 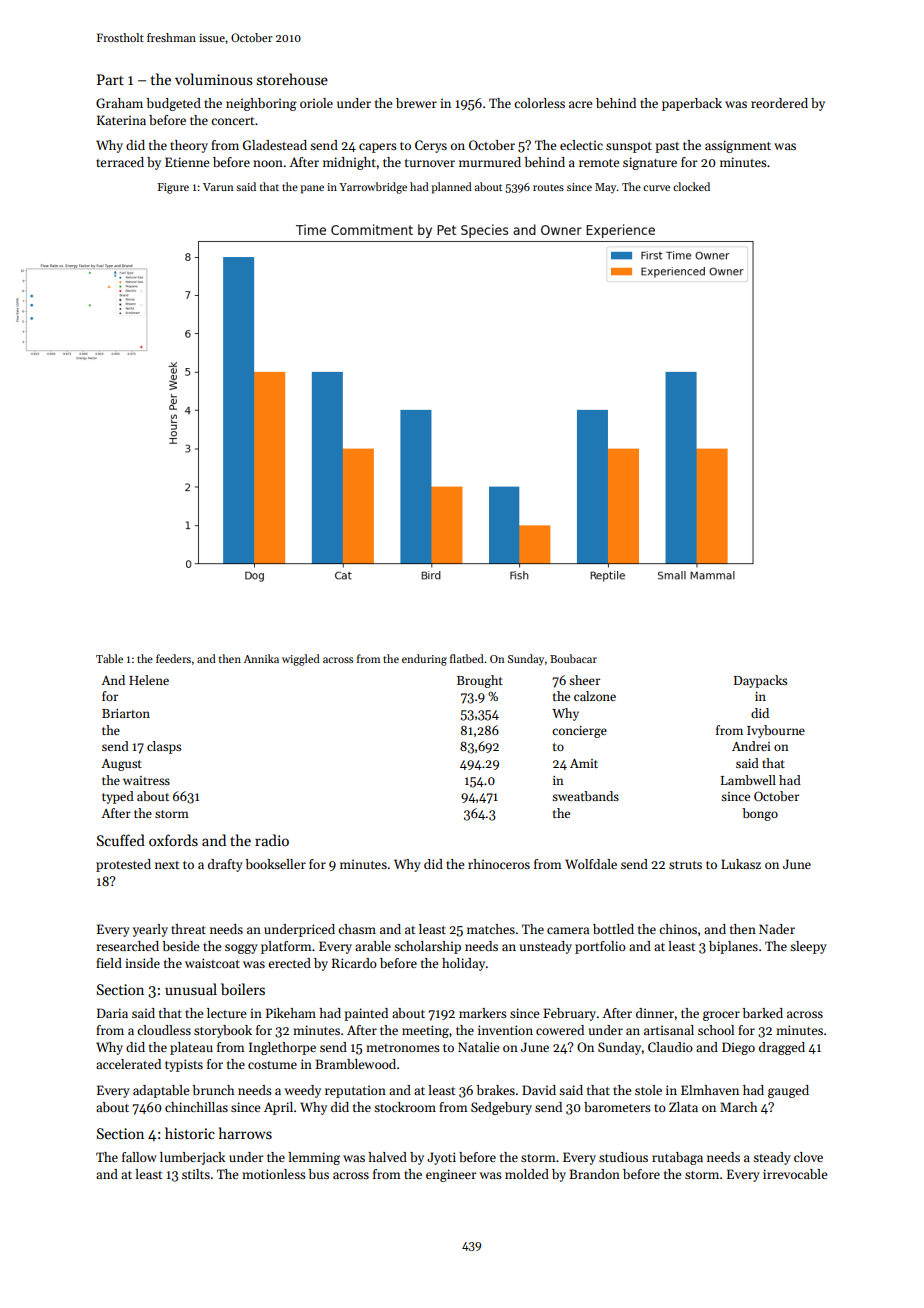 I want to click on curve, so click(x=656, y=188).
